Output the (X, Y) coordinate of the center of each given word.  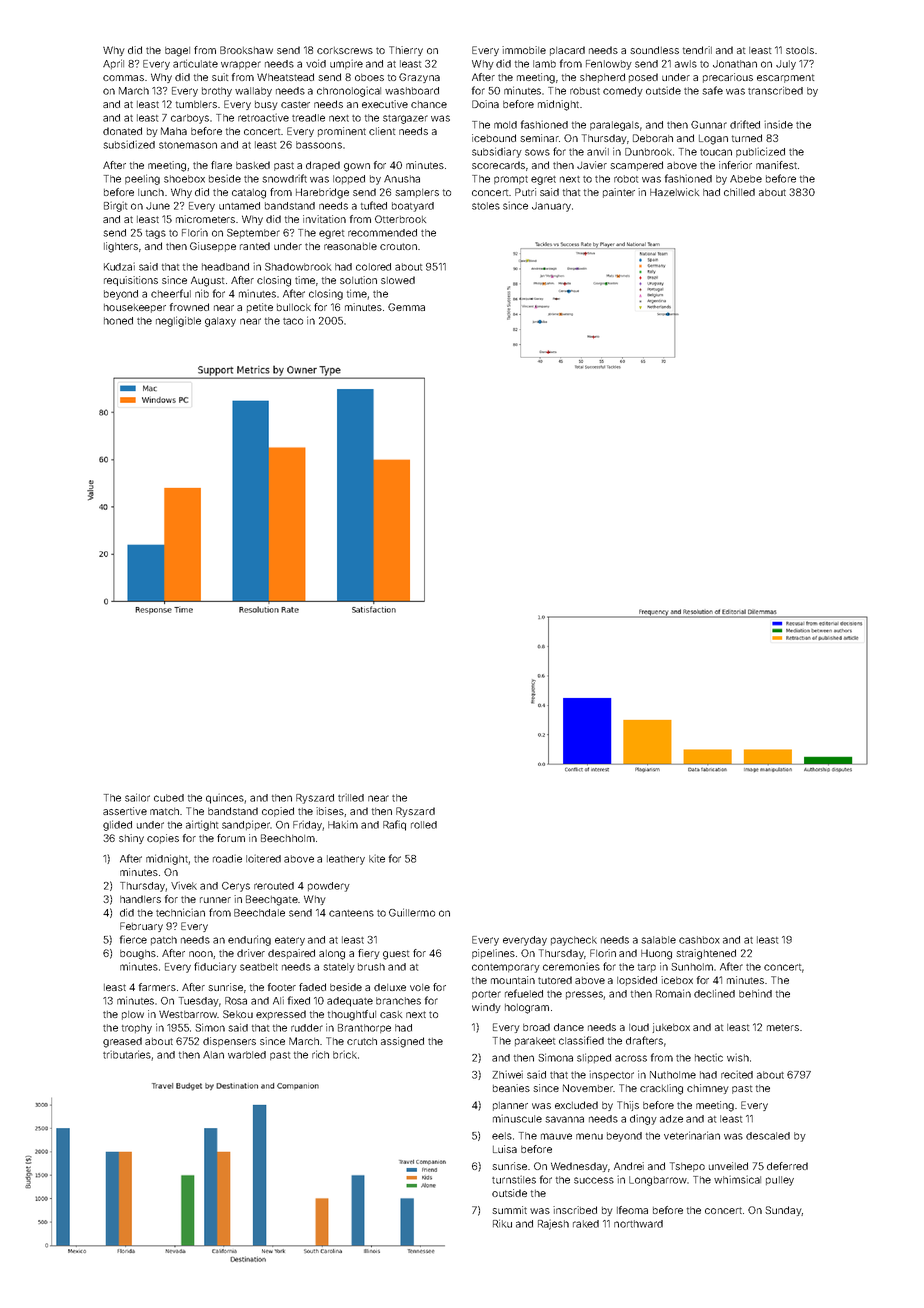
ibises (330, 811)
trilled (351, 797)
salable (658, 940)
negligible (178, 321)
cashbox (699, 940)
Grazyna (419, 78)
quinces (225, 798)
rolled (424, 825)
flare (221, 165)
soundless (654, 50)
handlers (140, 899)
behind (755, 993)
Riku (502, 1223)
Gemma (406, 307)
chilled (739, 192)
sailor (137, 797)
